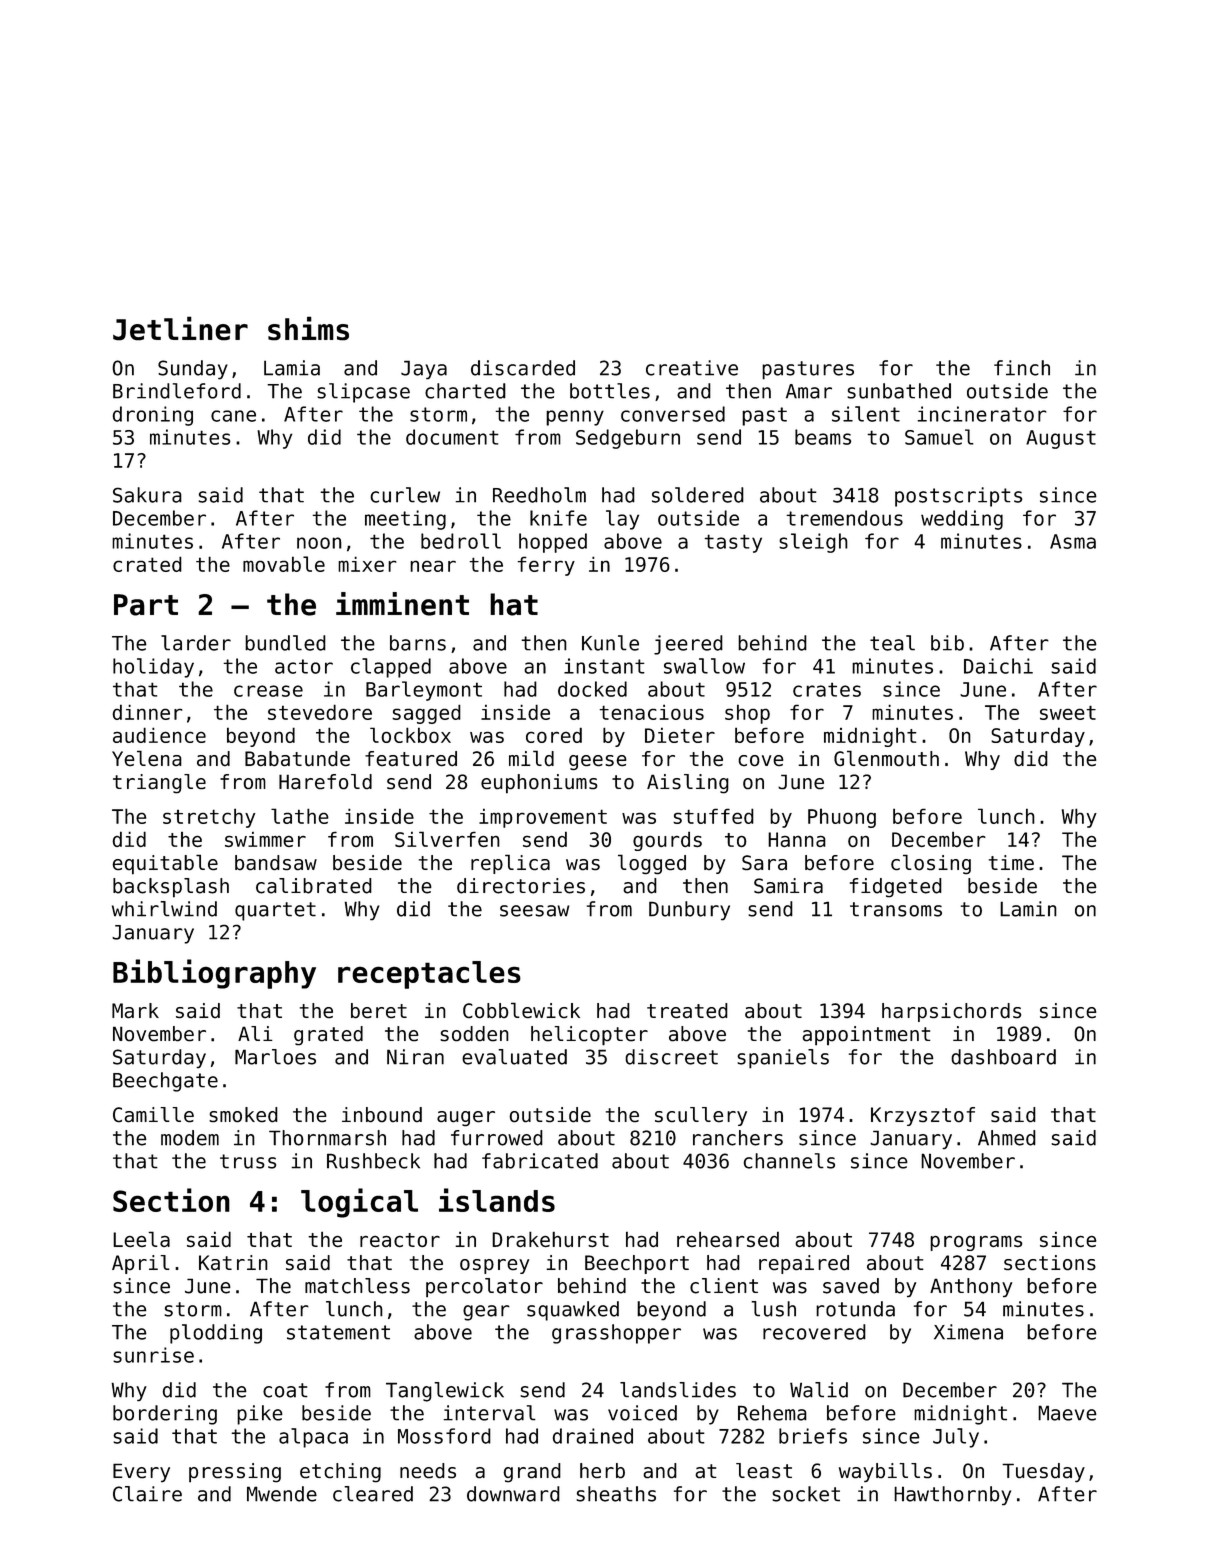  I want to click on pike, so click(260, 1415).
